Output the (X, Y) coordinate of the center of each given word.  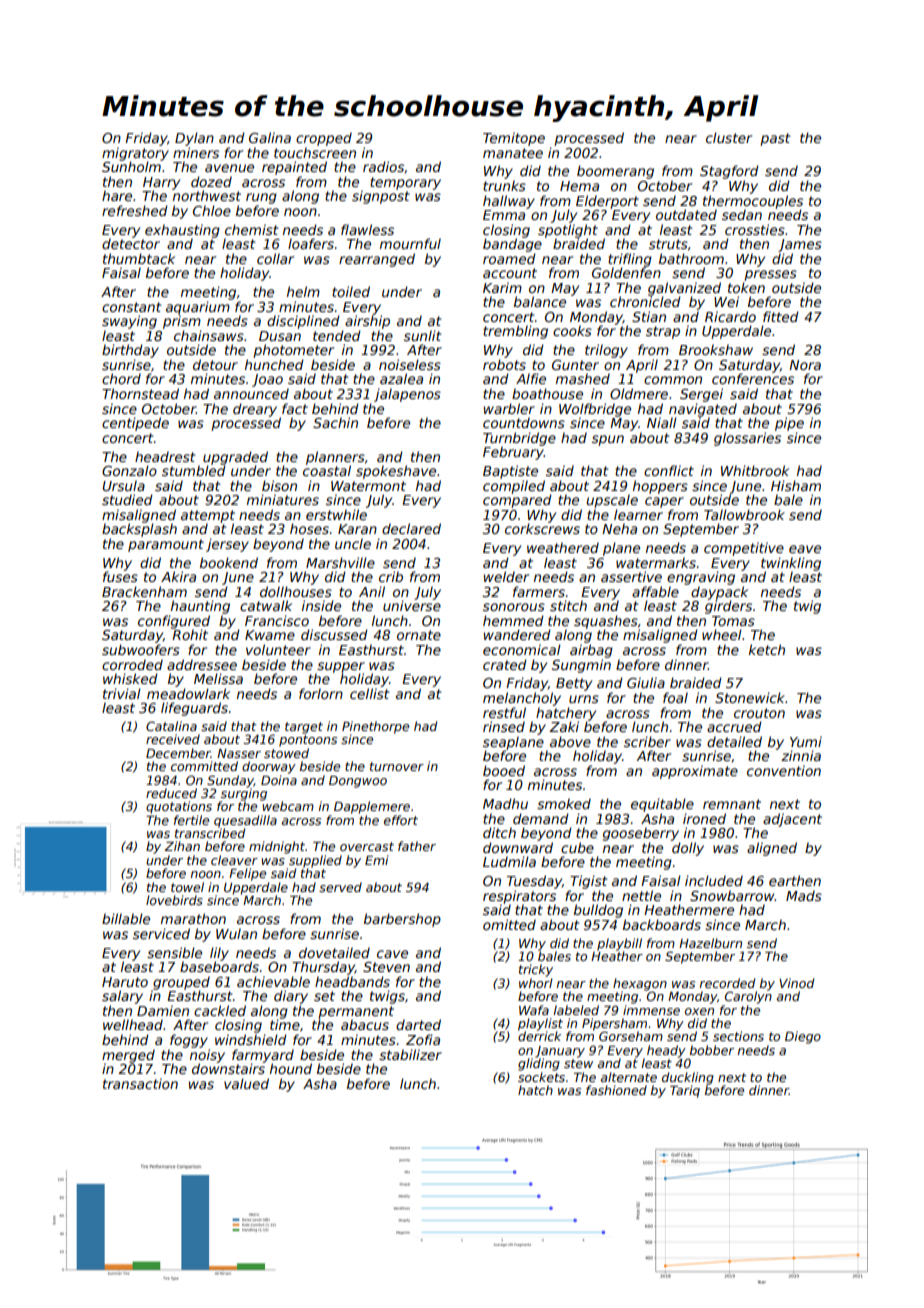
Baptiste (510, 472)
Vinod (796, 983)
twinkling (791, 564)
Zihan (182, 846)
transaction (140, 1083)
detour (215, 364)
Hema (579, 186)
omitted (509, 924)
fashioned (616, 1090)
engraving (701, 578)
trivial (122, 693)
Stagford (729, 172)
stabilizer (410, 1054)
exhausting (182, 231)
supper (341, 667)
